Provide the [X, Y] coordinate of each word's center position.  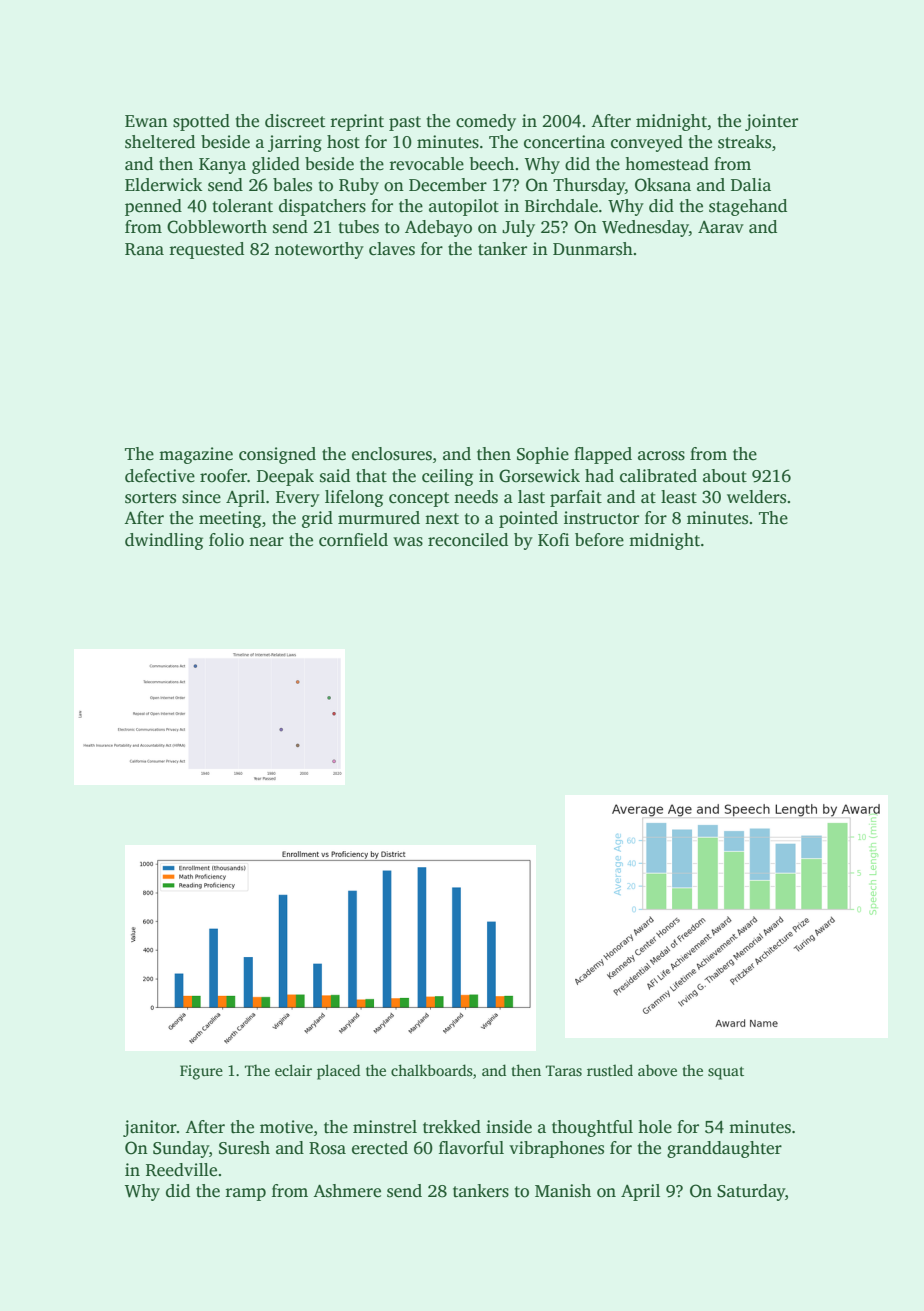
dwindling [164, 541]
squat [726, 1073]
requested [206, 250]
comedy [486, 122]
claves [392, 249]
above [657, 1070]
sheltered [160, 142]
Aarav [721, 227]
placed [338, 1072]
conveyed [647, 143]
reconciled [468, 540]
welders [756, 497]
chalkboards [432, 1070]
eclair [293, 1070]
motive [286, 1127]
